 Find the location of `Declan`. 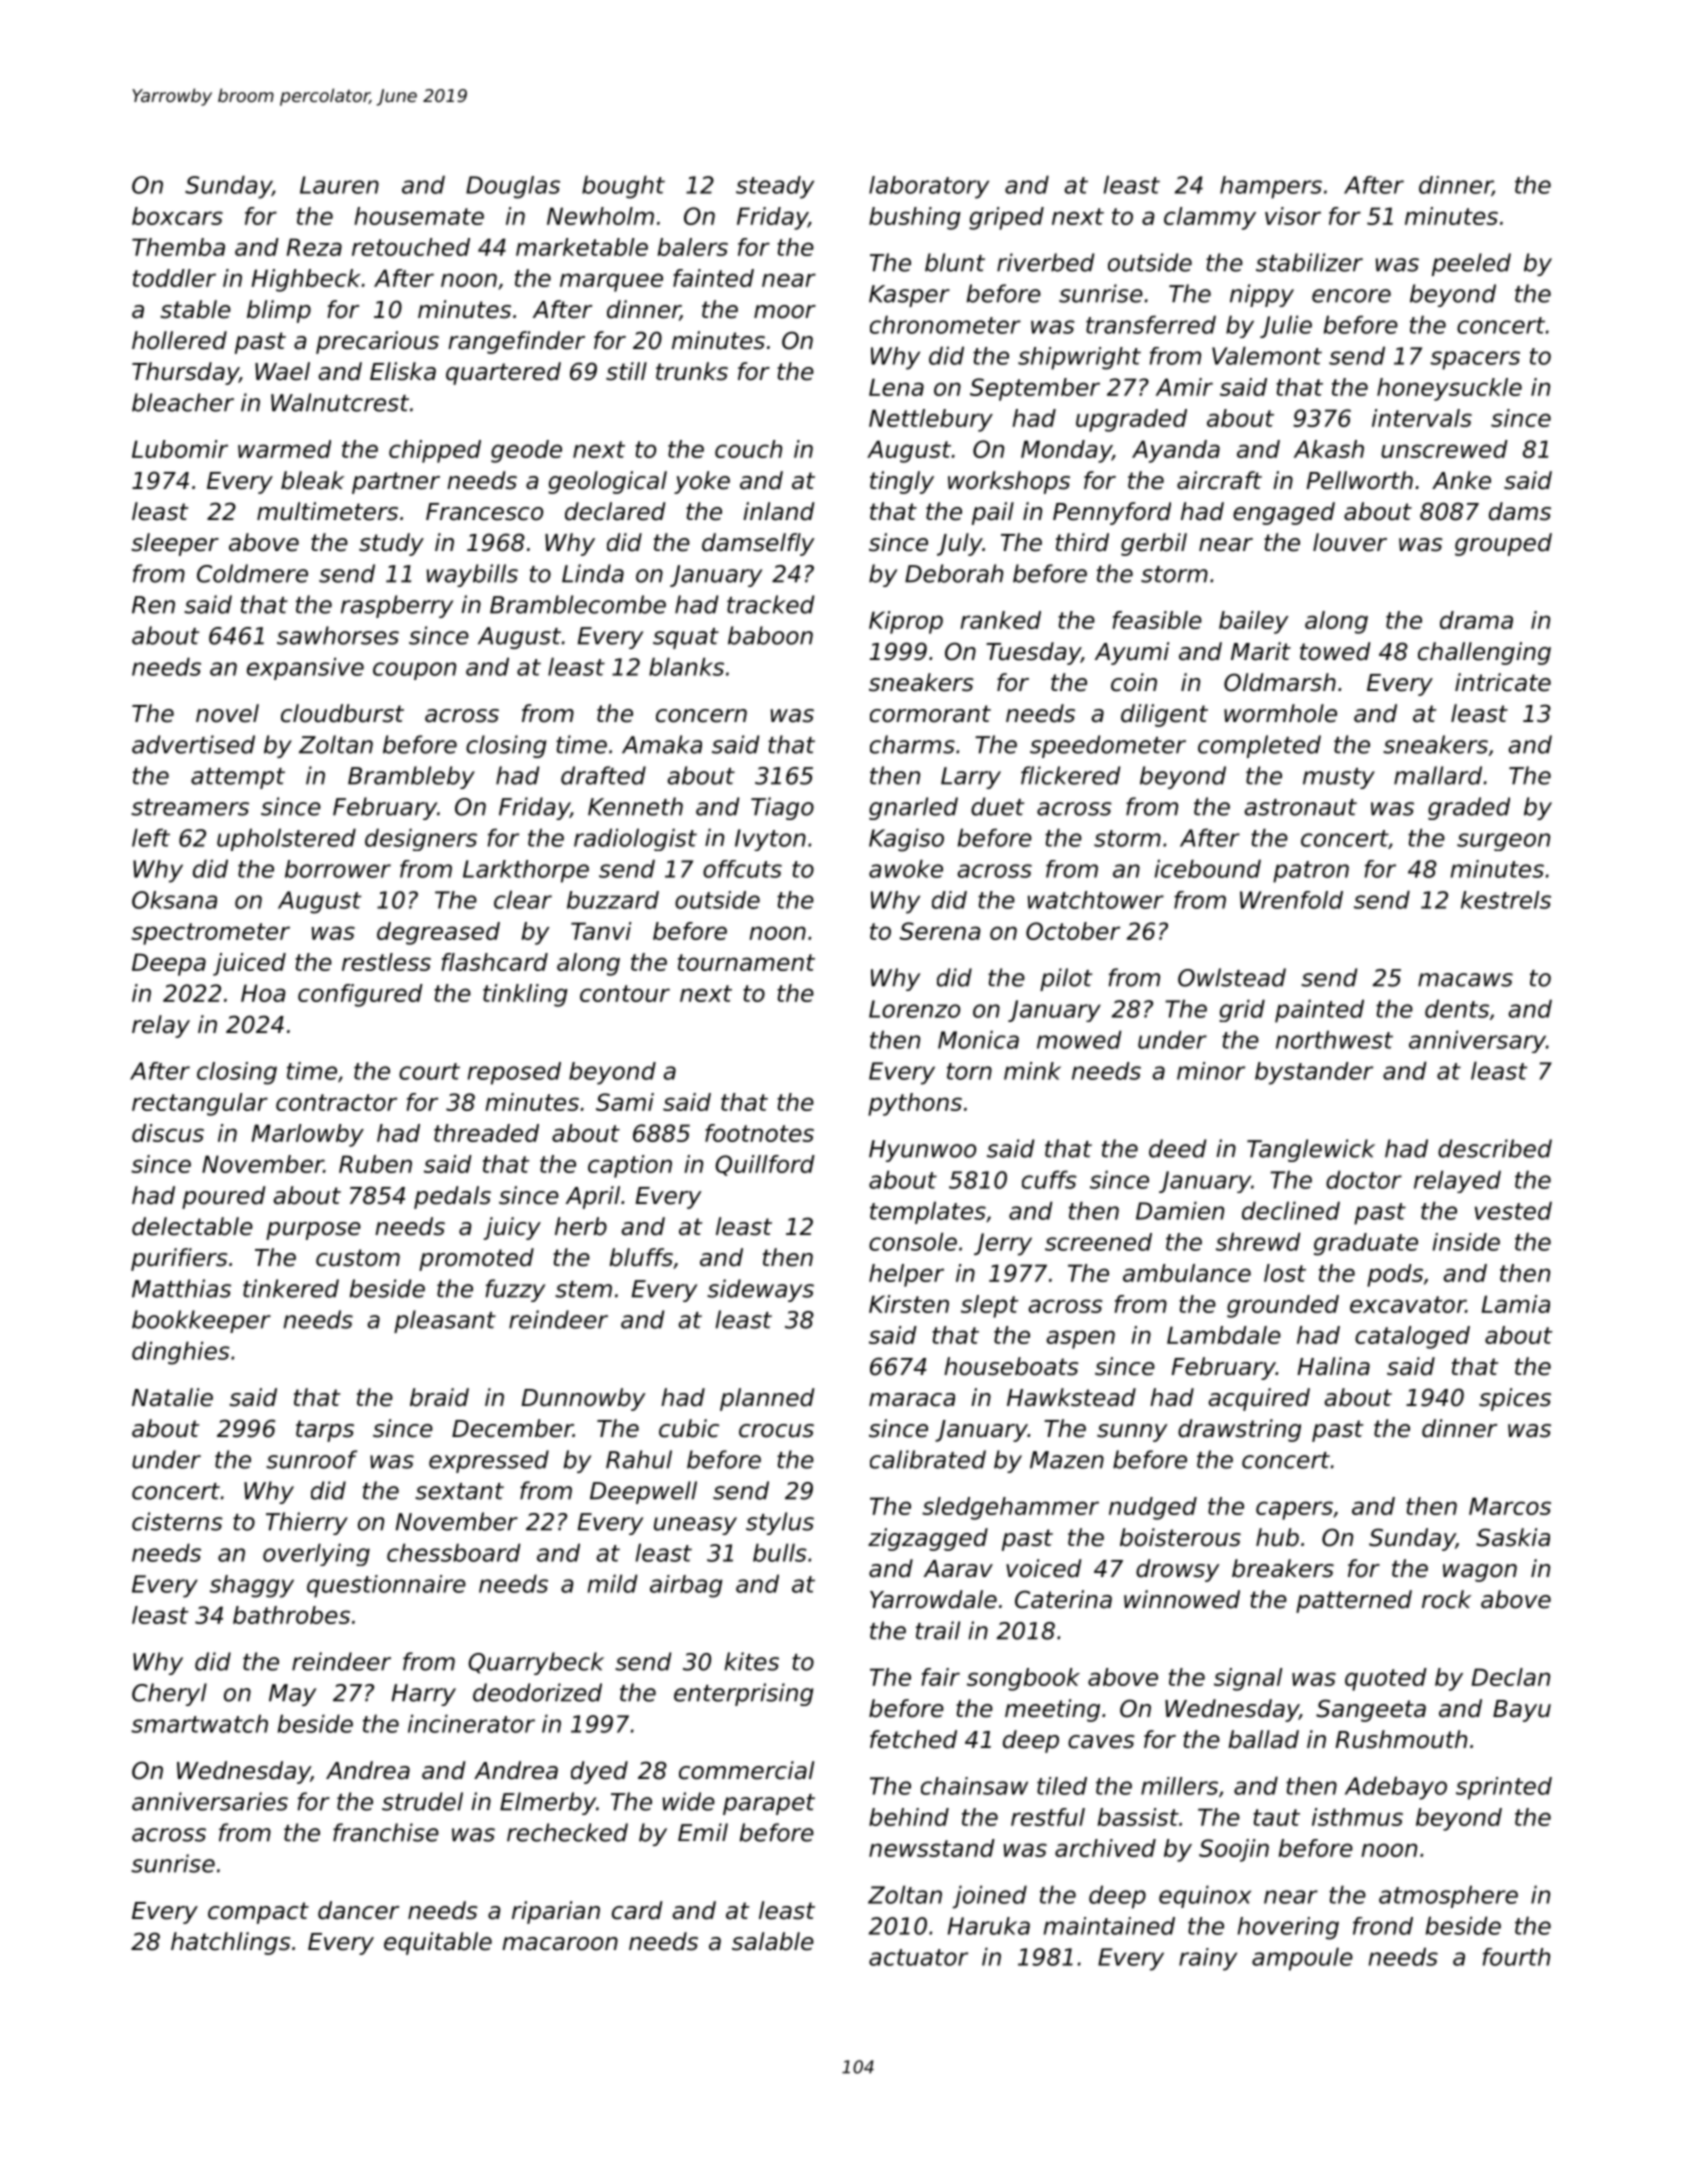

Declan is located at coordinates (1511, 1677).
